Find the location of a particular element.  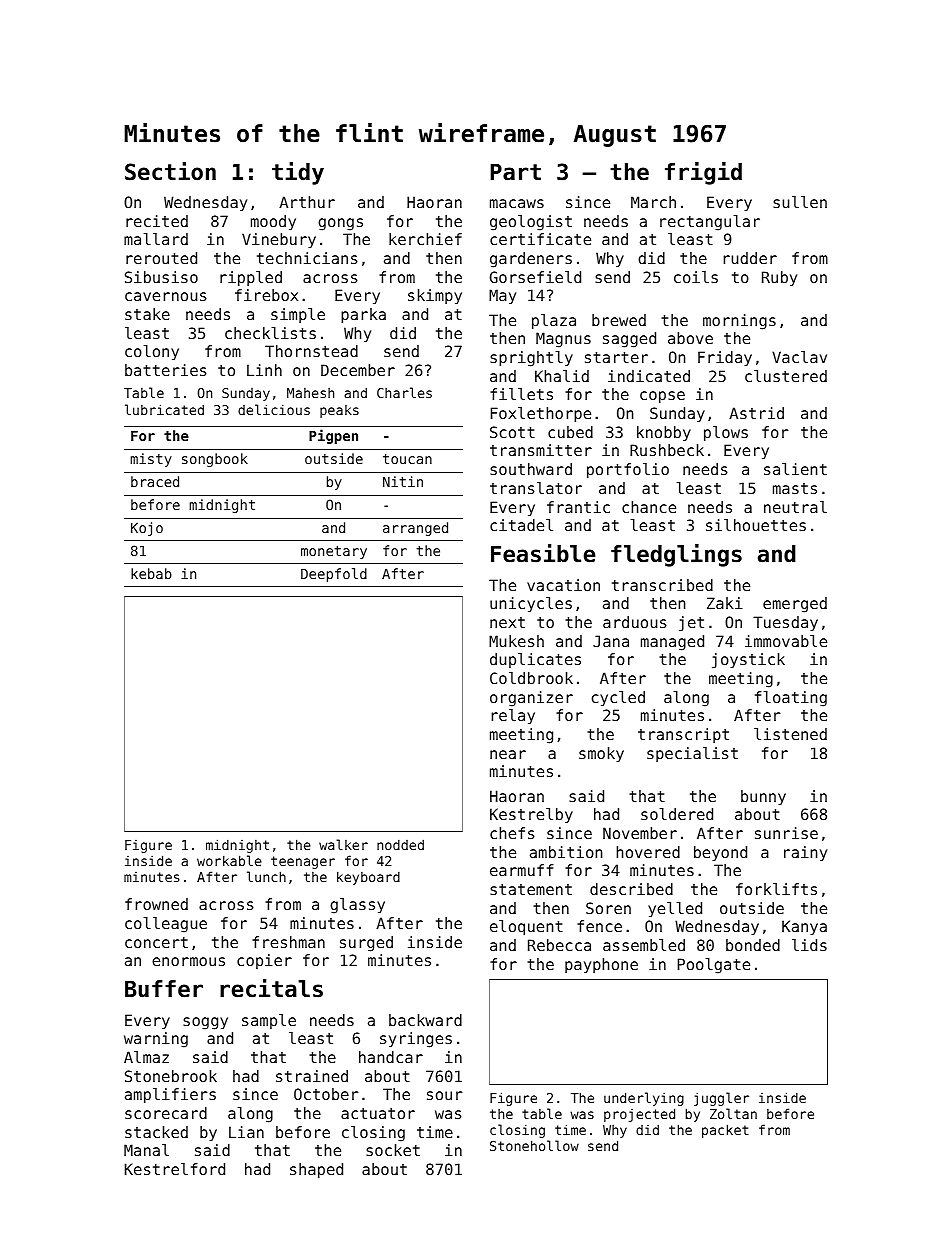

Lian is located at coordinates (246, 1132).
